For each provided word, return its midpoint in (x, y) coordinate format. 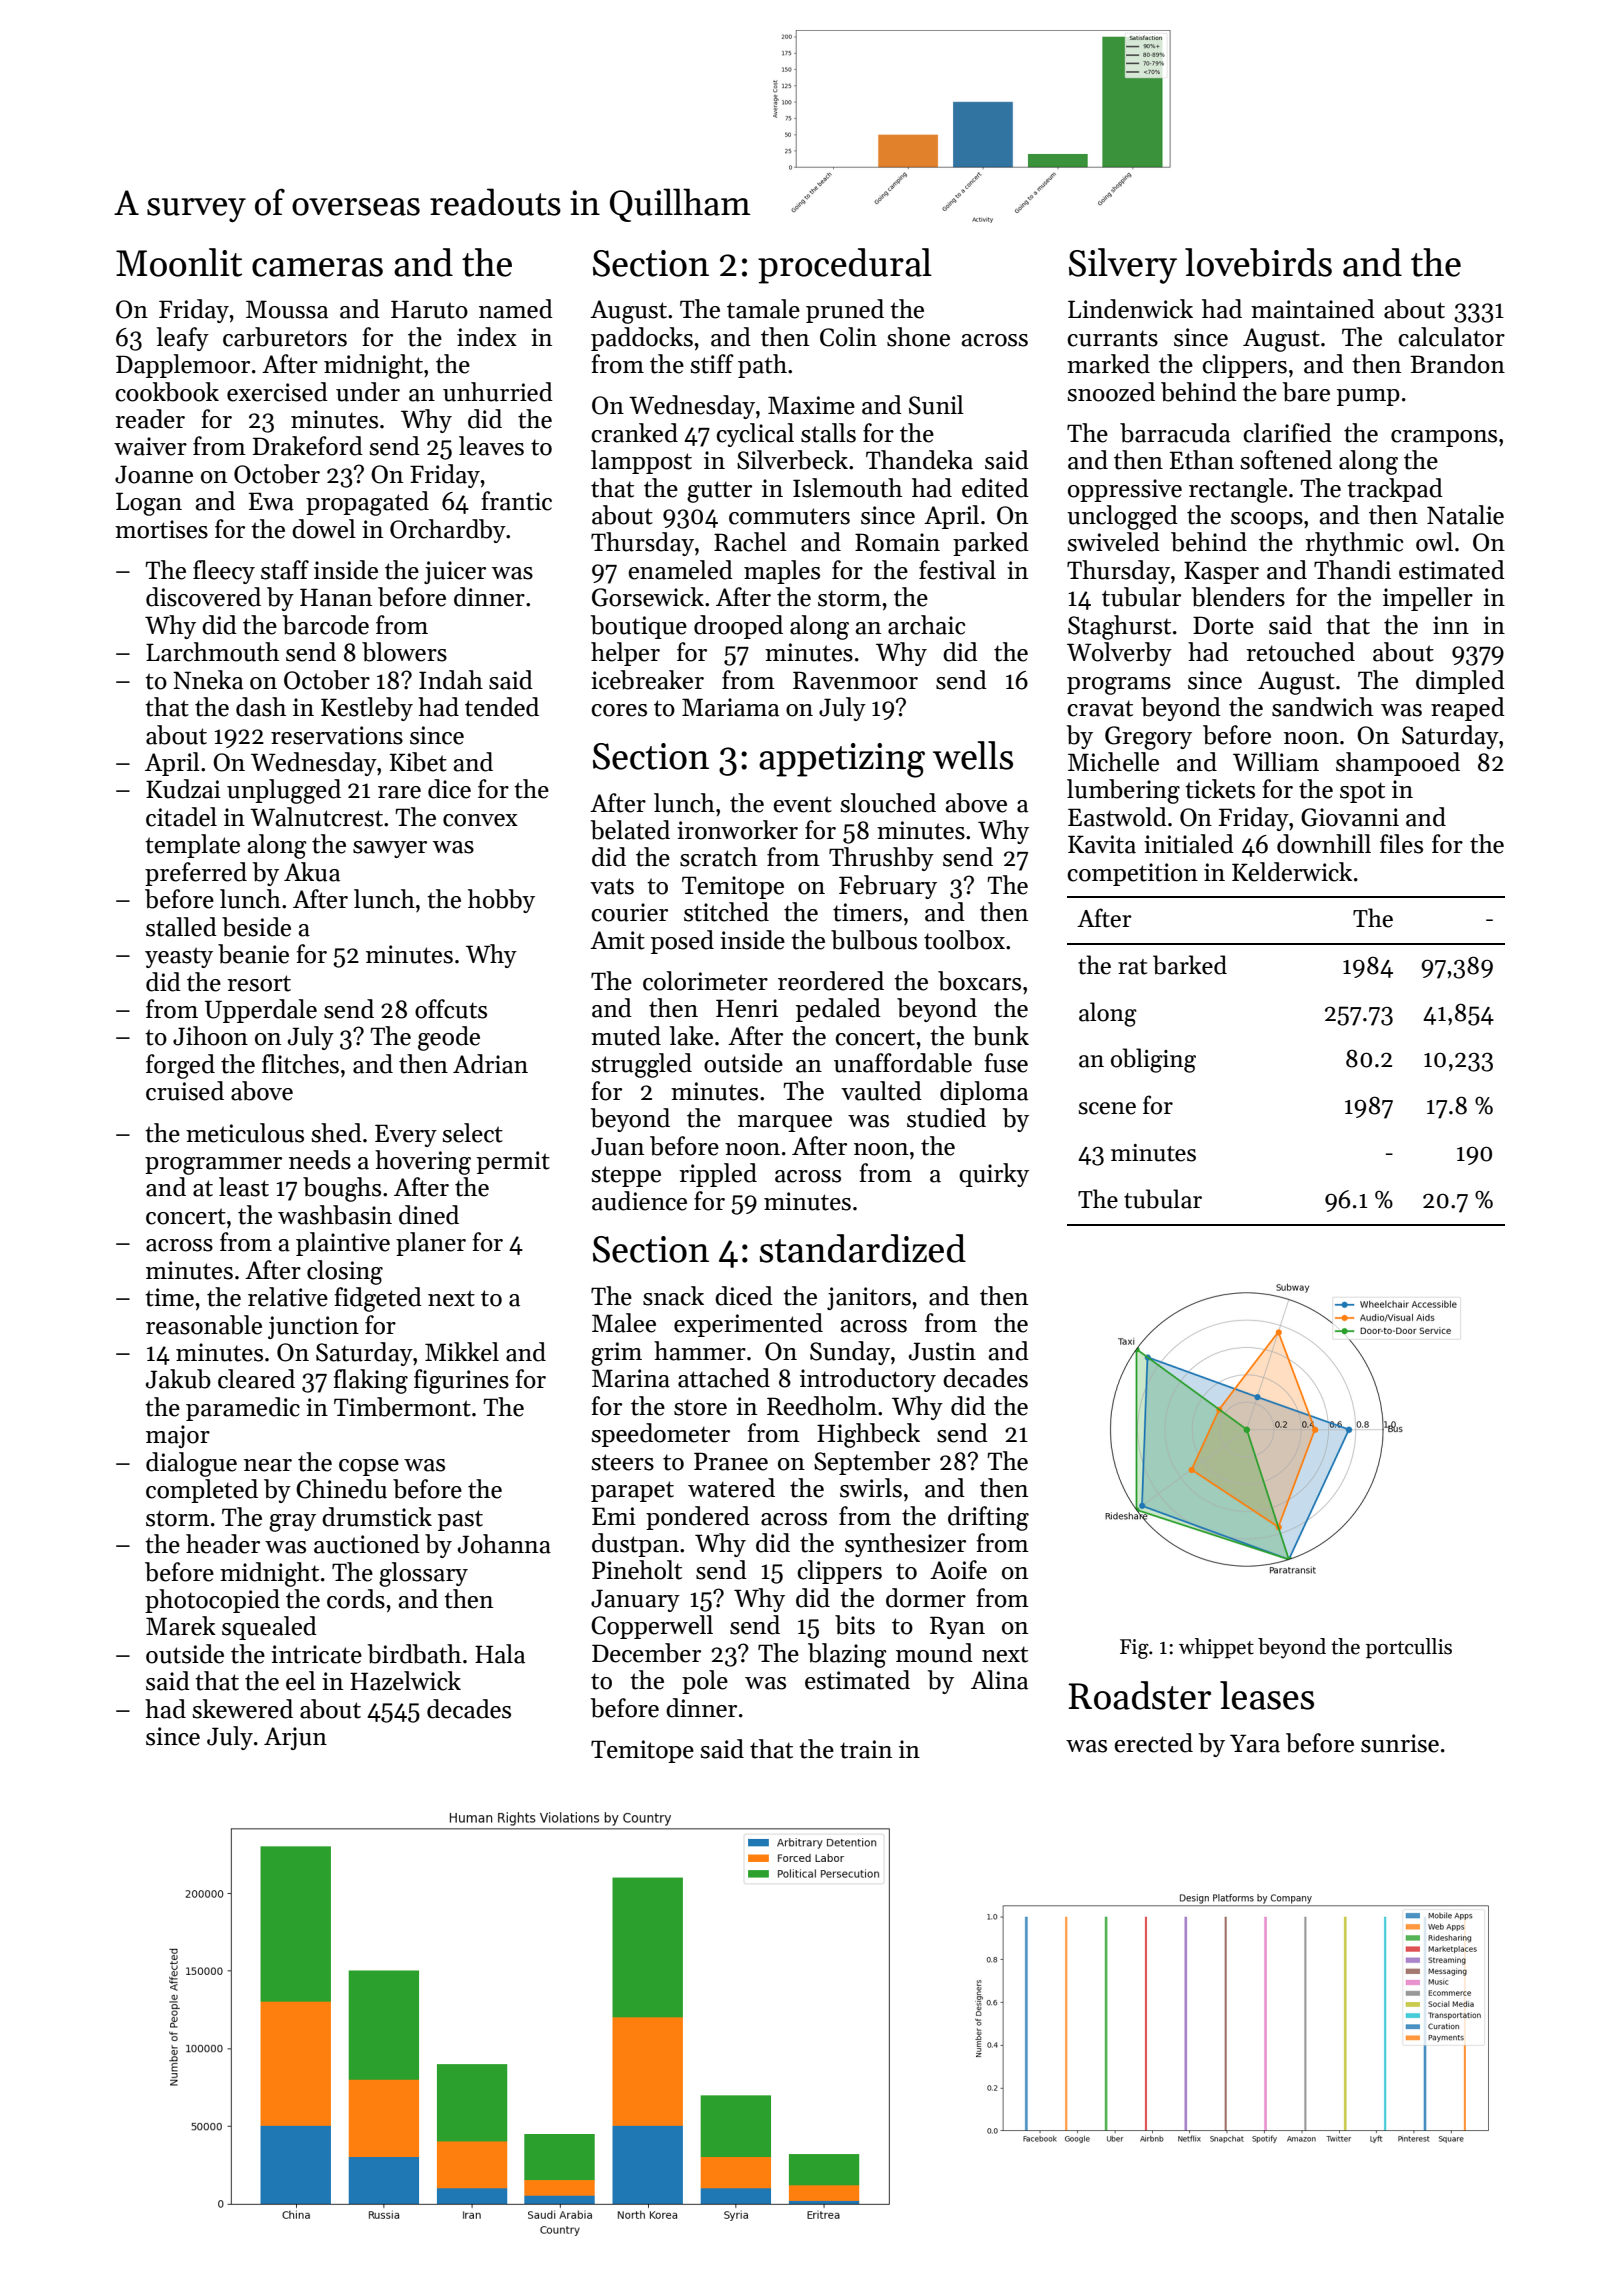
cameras (317, 267)
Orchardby (448, 531)
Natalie (1465, 515)
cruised (185, 1091)
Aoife (958, 1570)
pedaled (838, 1010)
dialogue (191, 1464)
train (866, 1749)
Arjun (295, 1738)
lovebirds (1258, 262)
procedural (845, 266)
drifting (988, 1518)
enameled (680, 570)
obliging (1153, 1060)
